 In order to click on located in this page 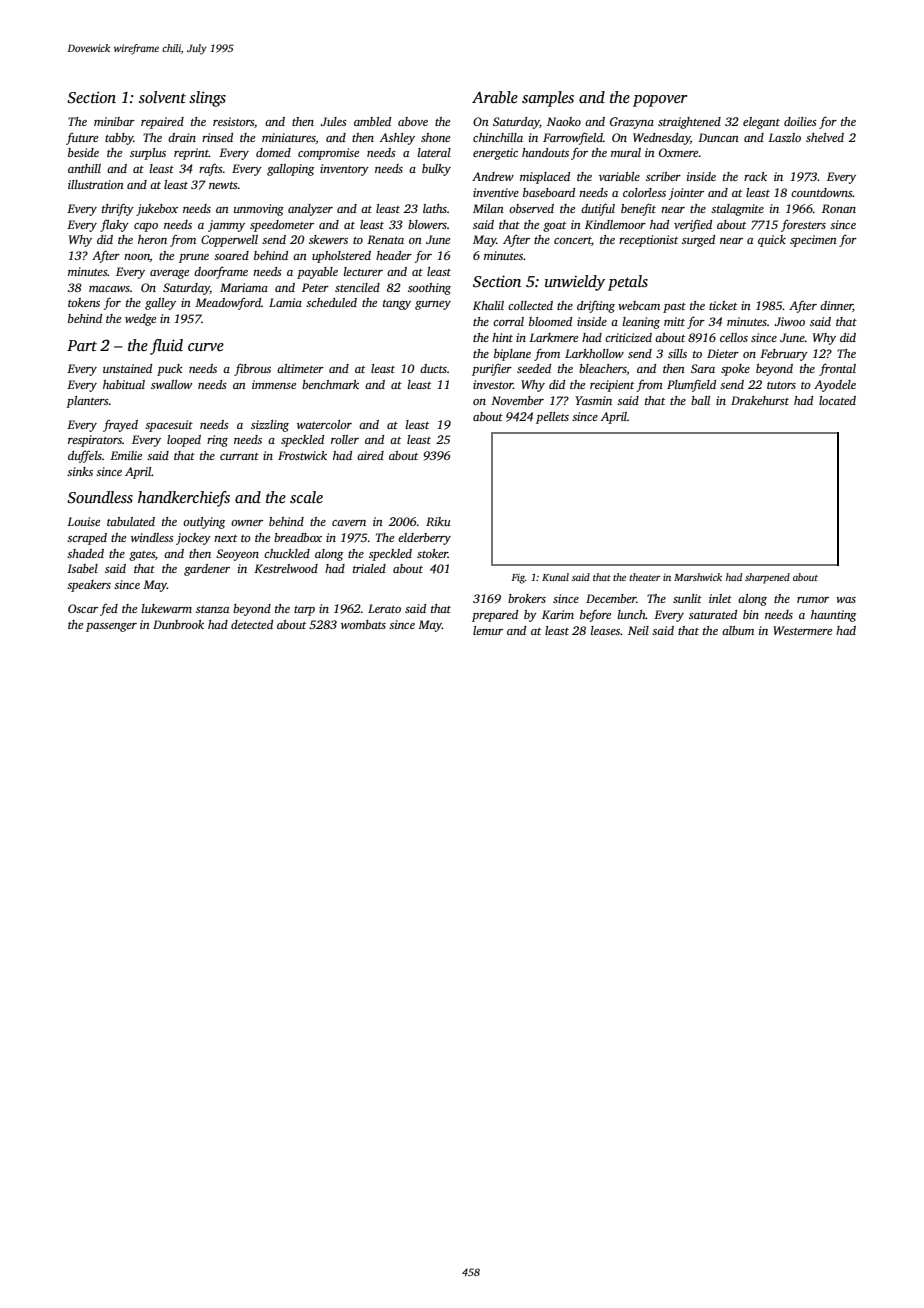, I will do `click(837, 400)`.
